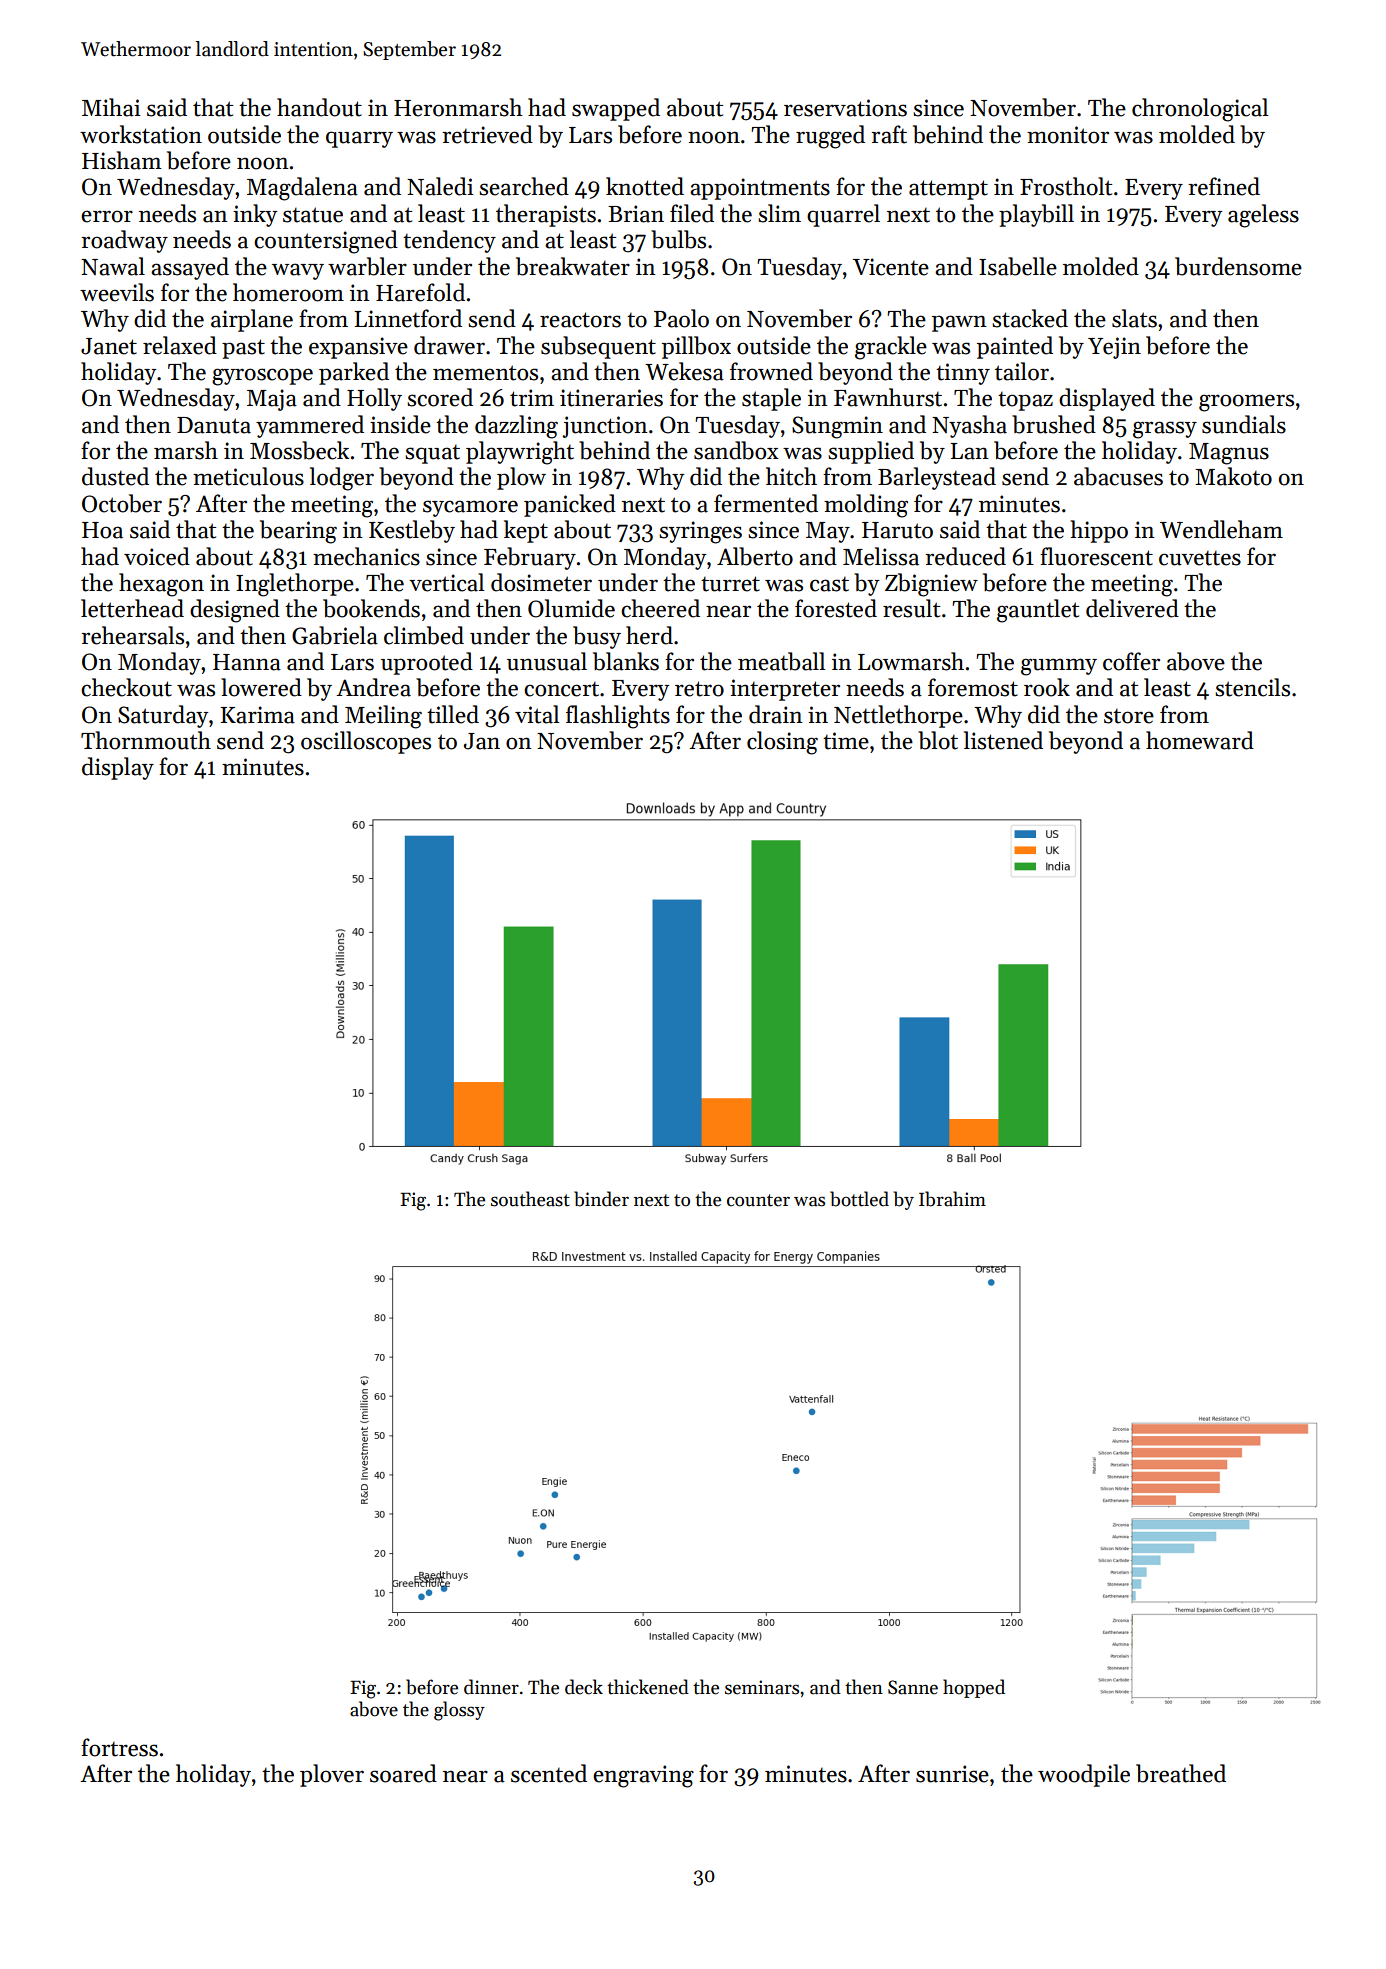 The height and width of the image is (1969, 1386). I want to click on flashlights, so click(618, 717).
